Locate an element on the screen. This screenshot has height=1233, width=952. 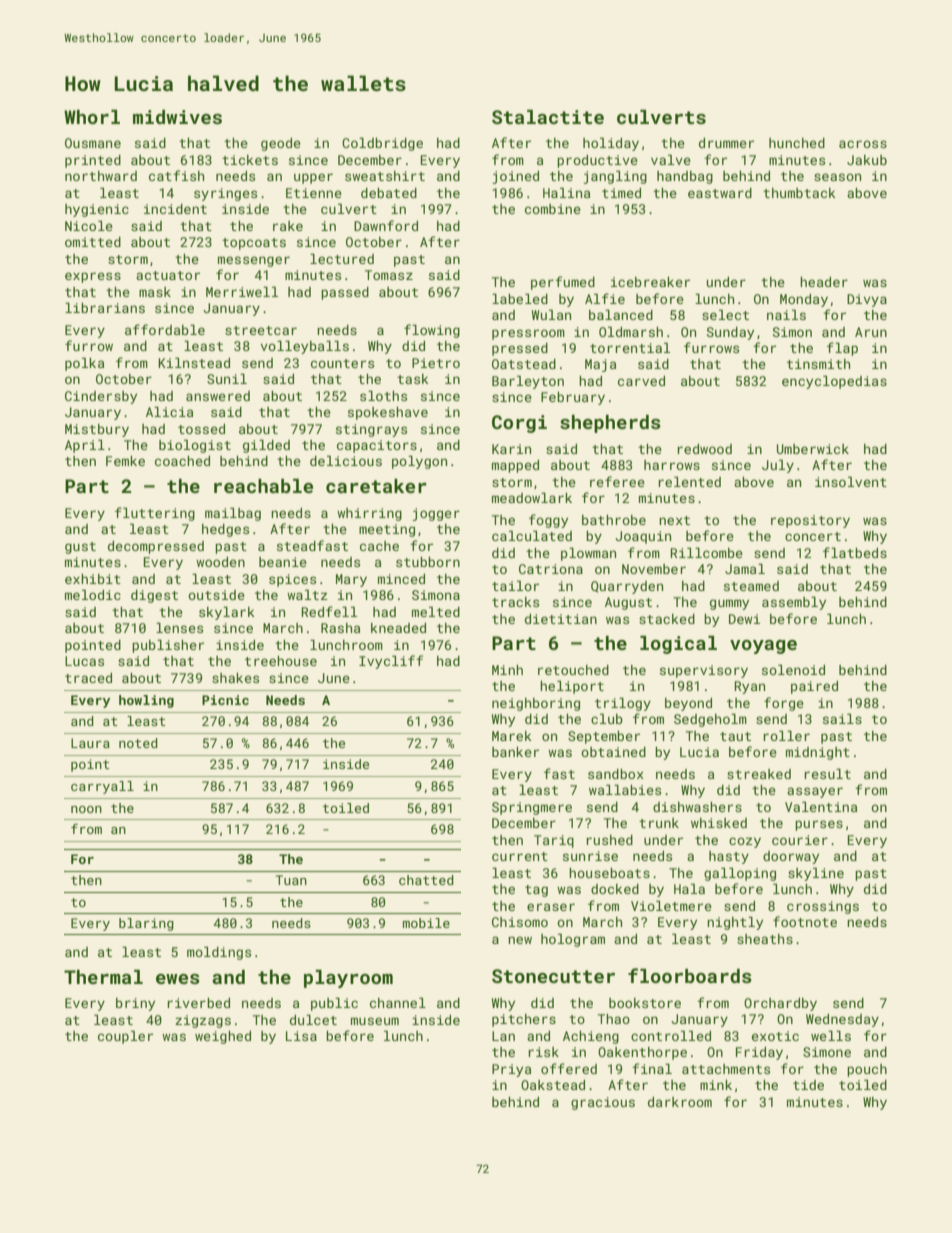
mailbag is located at coordinates (233, 514).
